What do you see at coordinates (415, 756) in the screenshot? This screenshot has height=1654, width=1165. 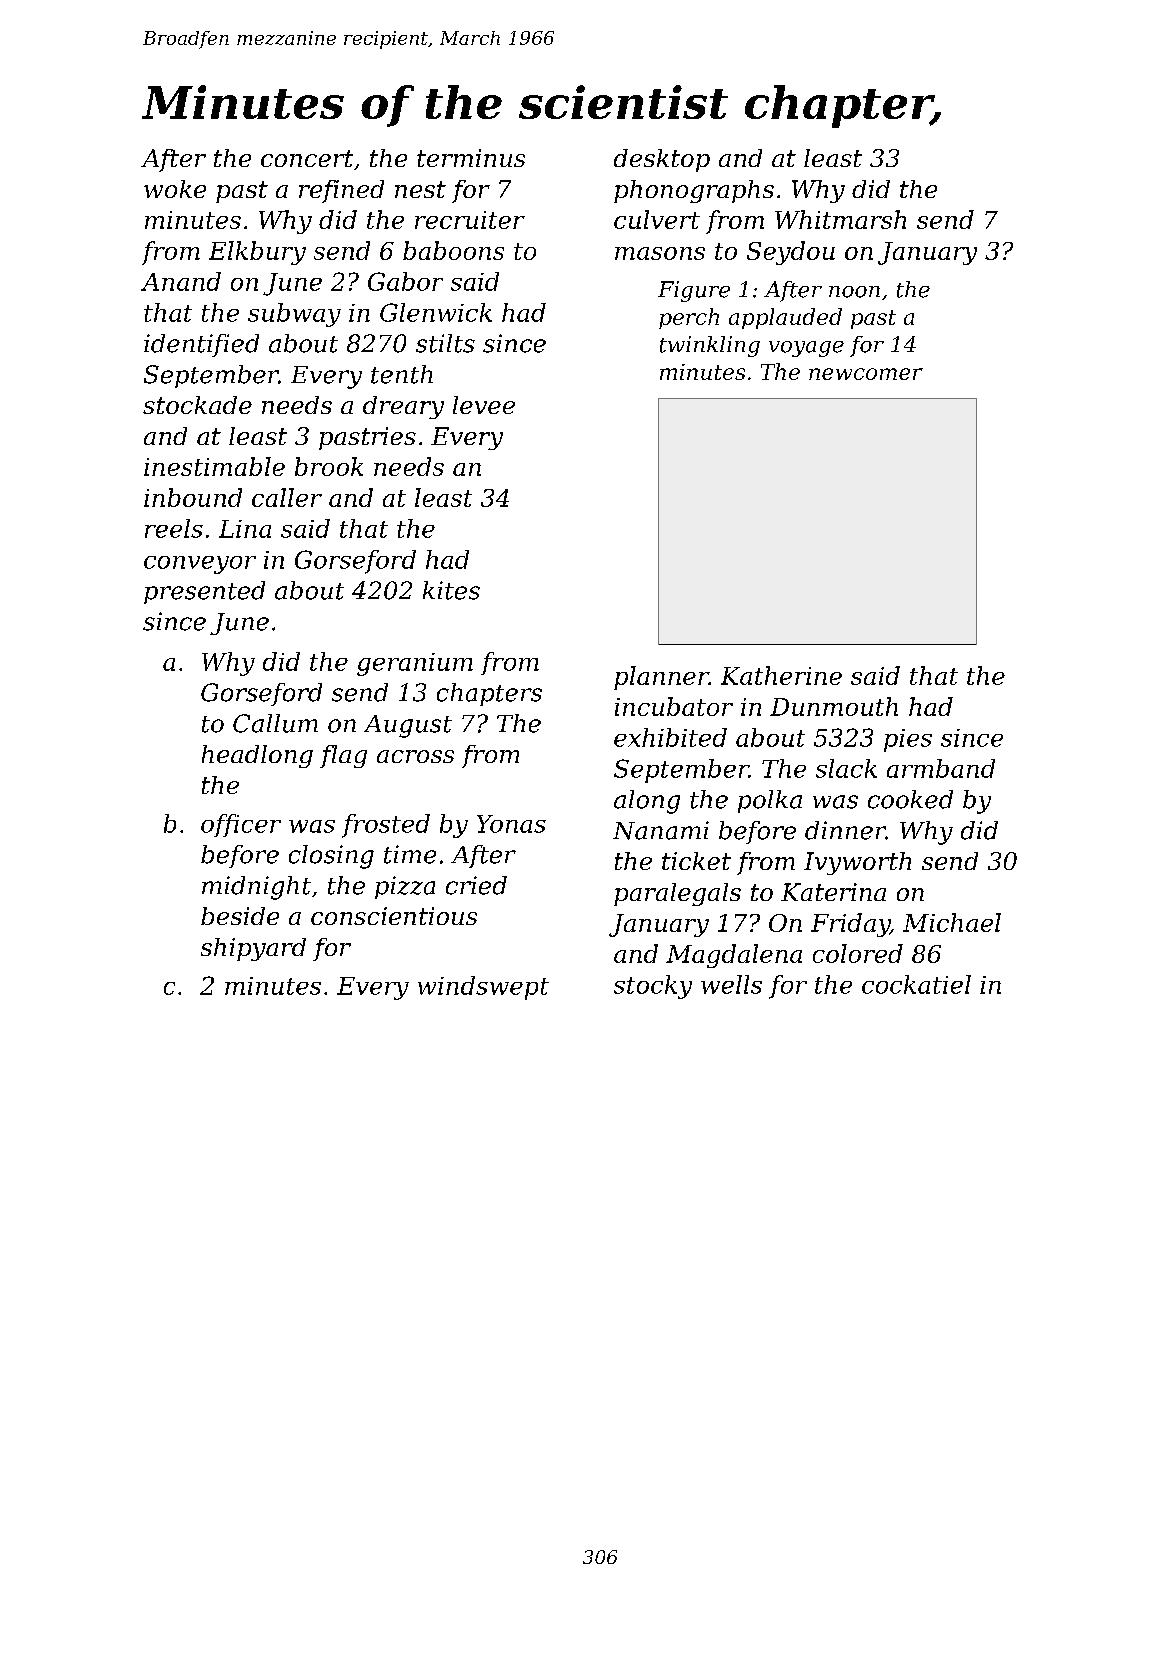 I see `across` at bounding box center [415, 756].
